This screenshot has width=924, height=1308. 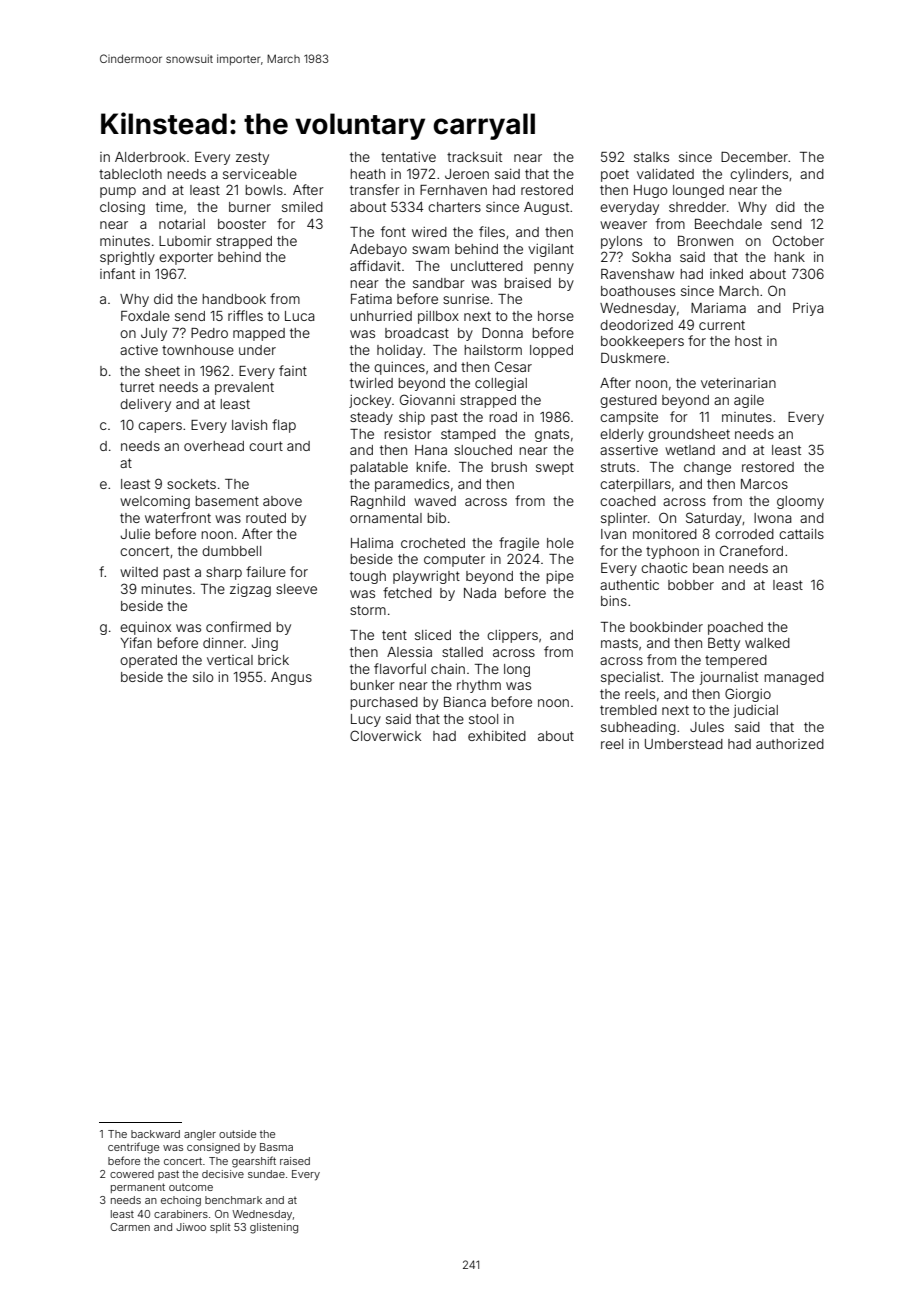 What do you see at coordinates (135, 534) in the screenshot?
I see `Julie` at bounding box center [135, 534].
